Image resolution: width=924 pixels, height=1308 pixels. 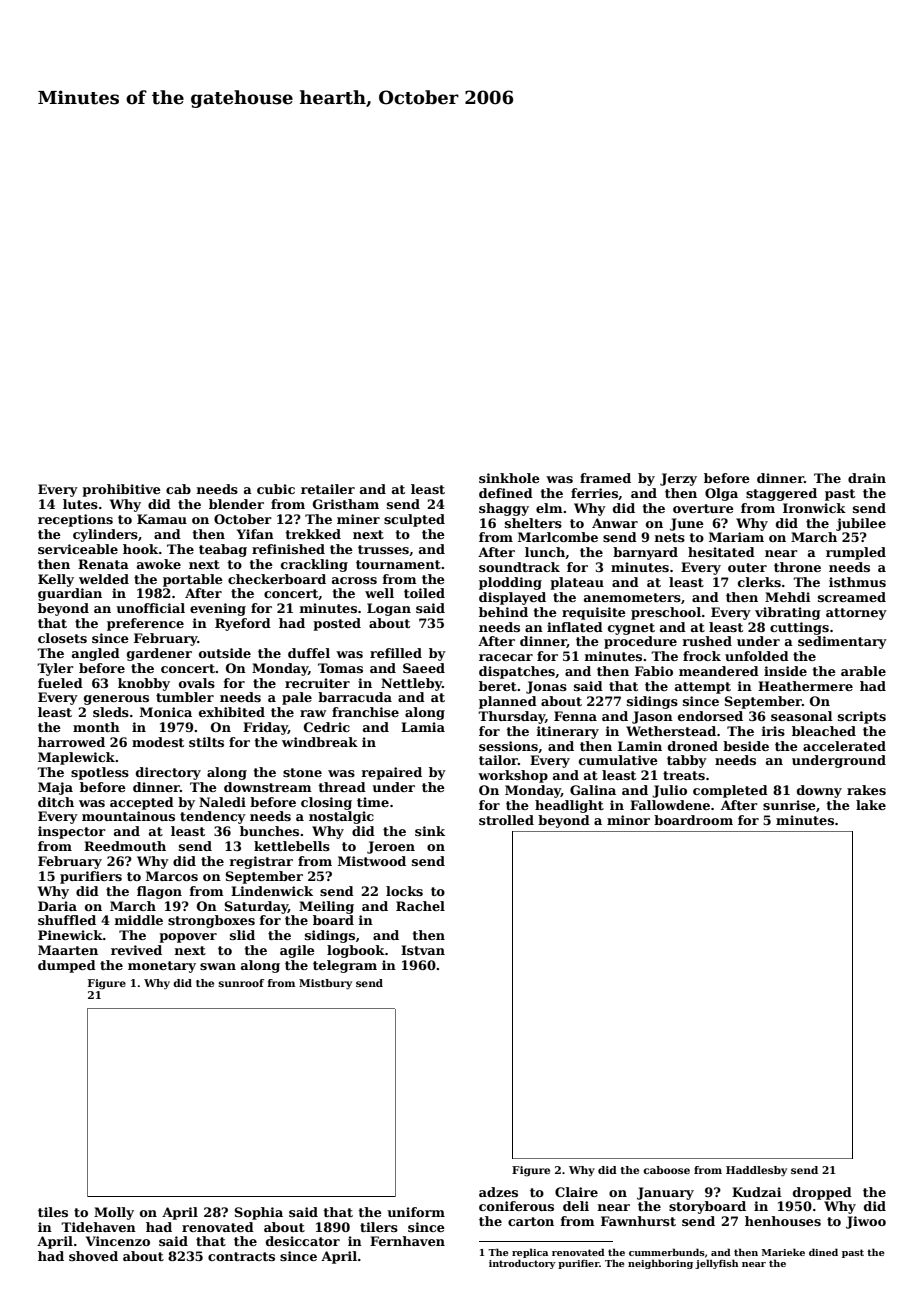 What do you see at coordinates (866, 1222) in the screenshot?
I see `Jiwoo` at bounding box center [866, 1222].
